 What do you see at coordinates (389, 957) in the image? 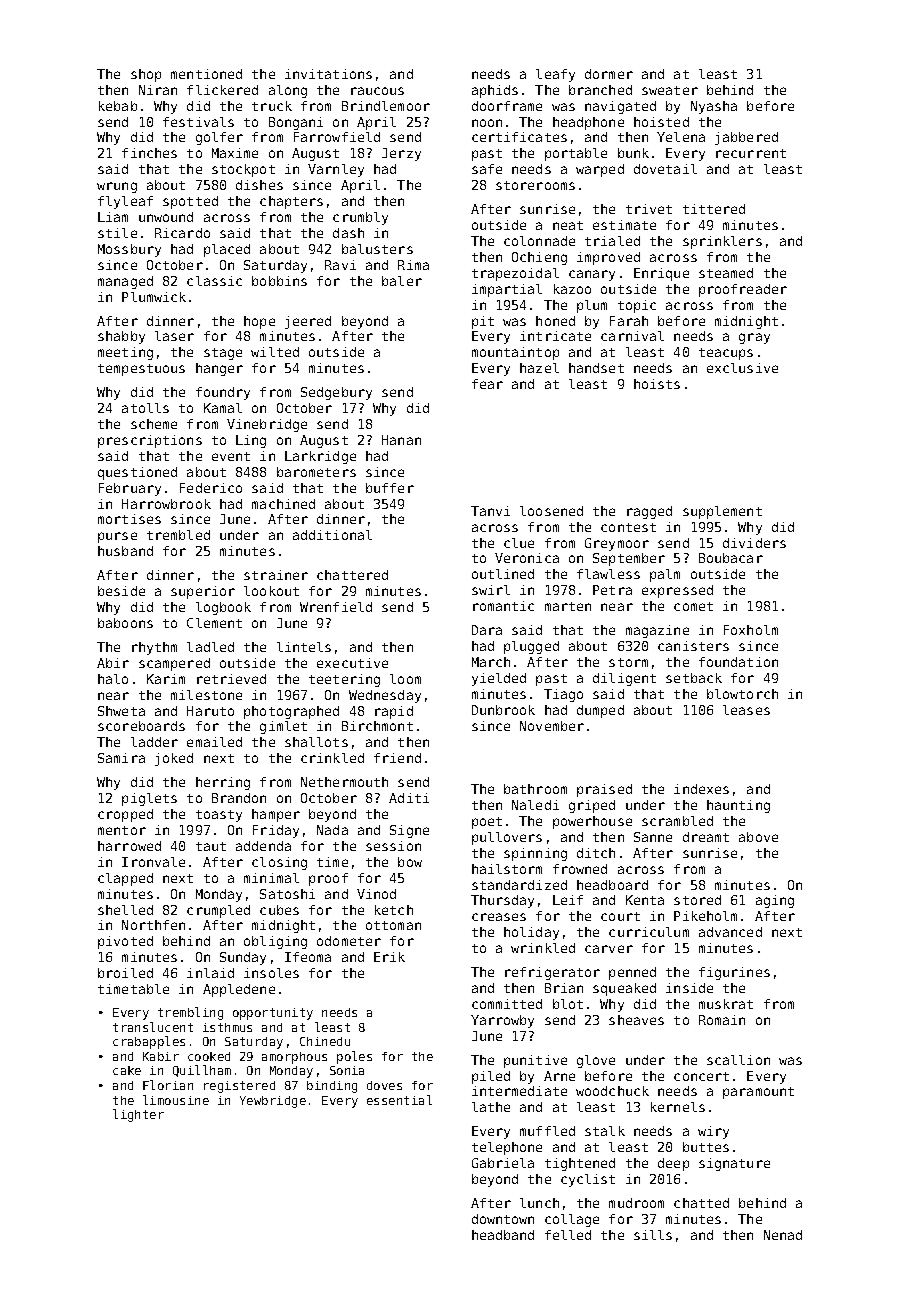
I see `Erik` at bounding box center [389, 957].
